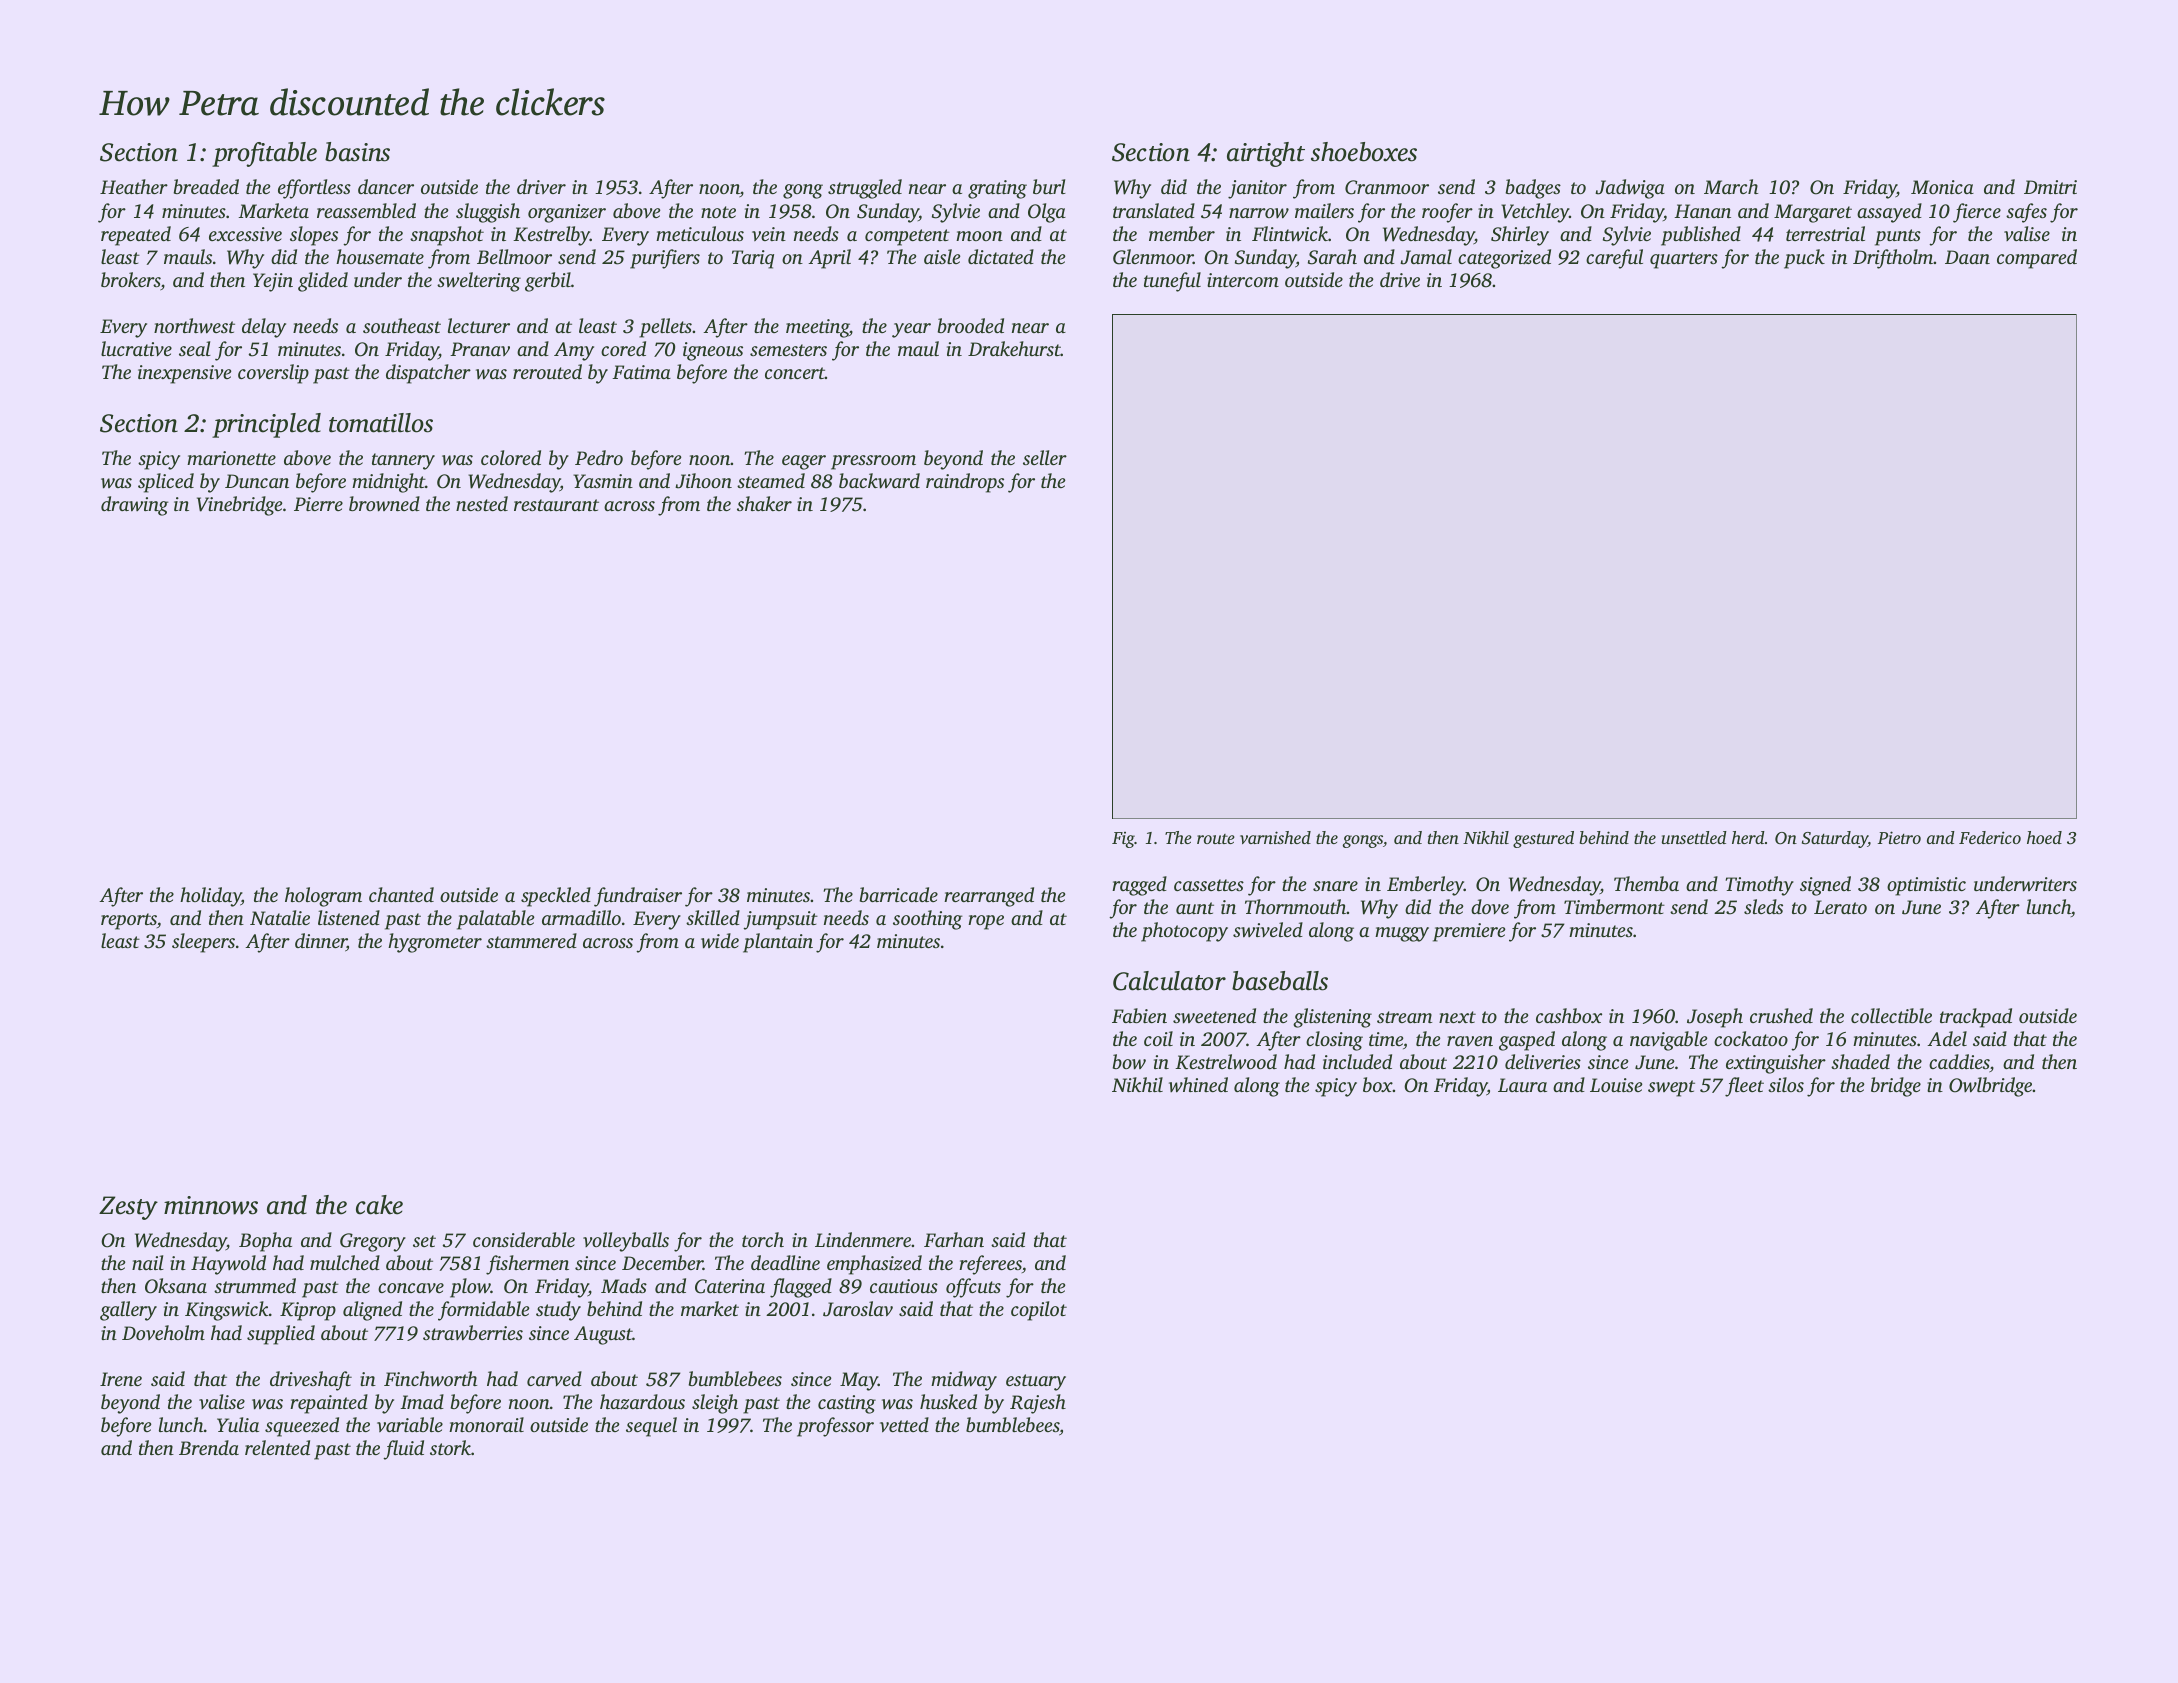 This screenshot has width=2178, height=1683. I want to click on varnished, so click(1275, 837).
